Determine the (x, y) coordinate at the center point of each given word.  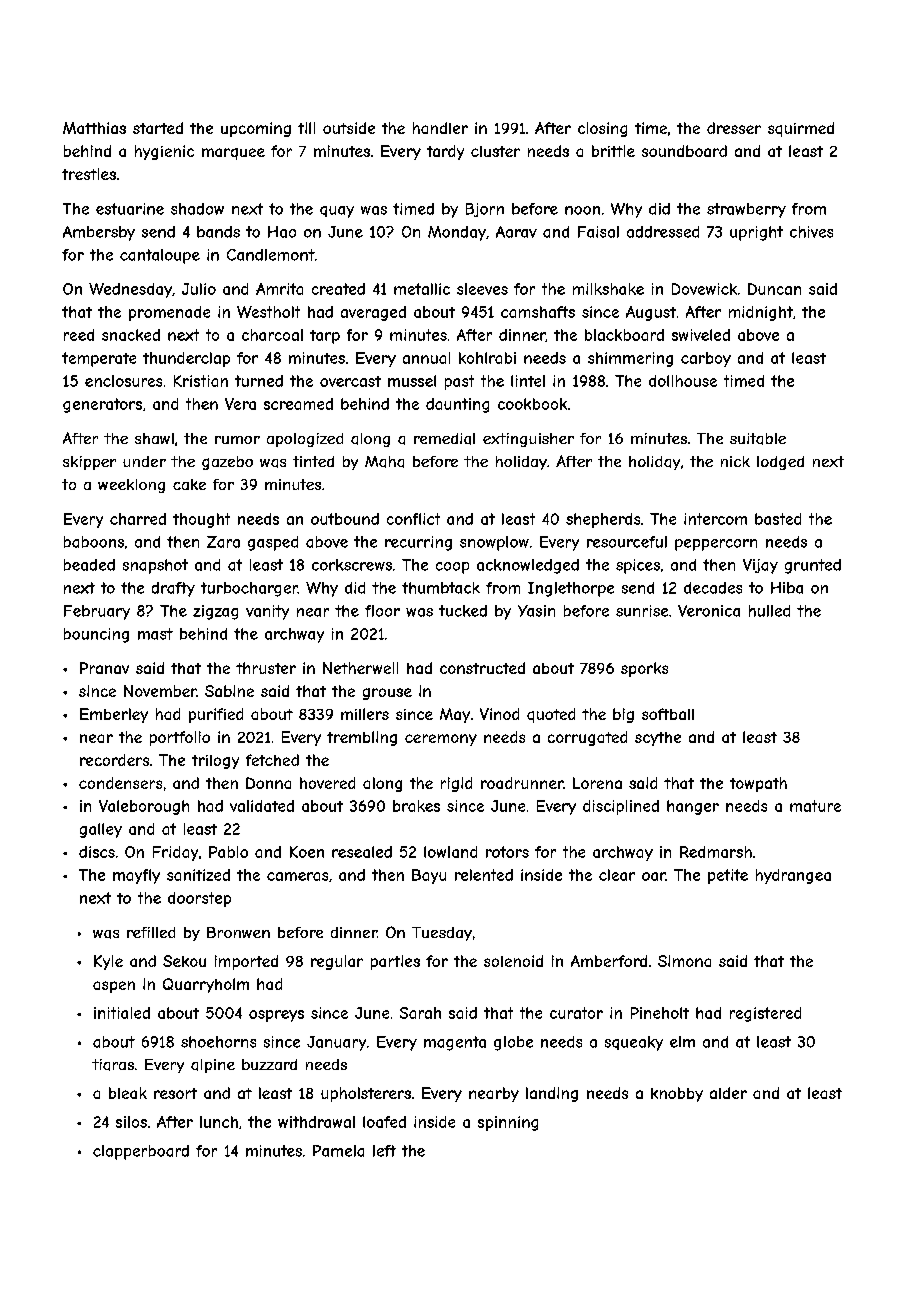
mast (155, 634)
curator (576, 1013)
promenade (169, 313)
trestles (89, 174)
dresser (734, 128)
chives (811, 232)
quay (337, 212)
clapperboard (141, 1152)
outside (349, 128)
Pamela (338, 1151)
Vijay (760, 566)
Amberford (609, 961)
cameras (297, 876)
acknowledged (528, 566)
